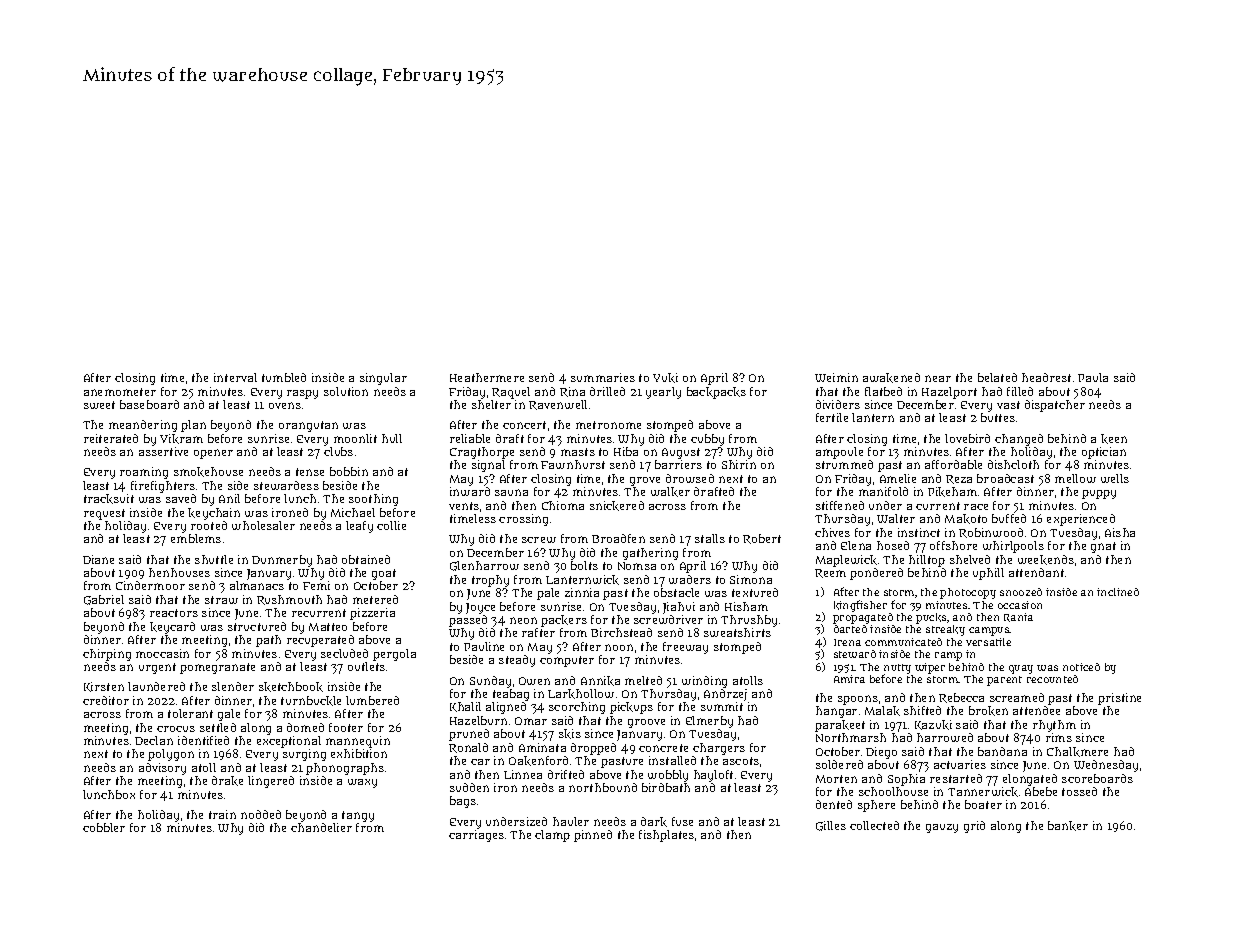 This page has height=952, width=1233. I want to click on request, so click(104, 514).
